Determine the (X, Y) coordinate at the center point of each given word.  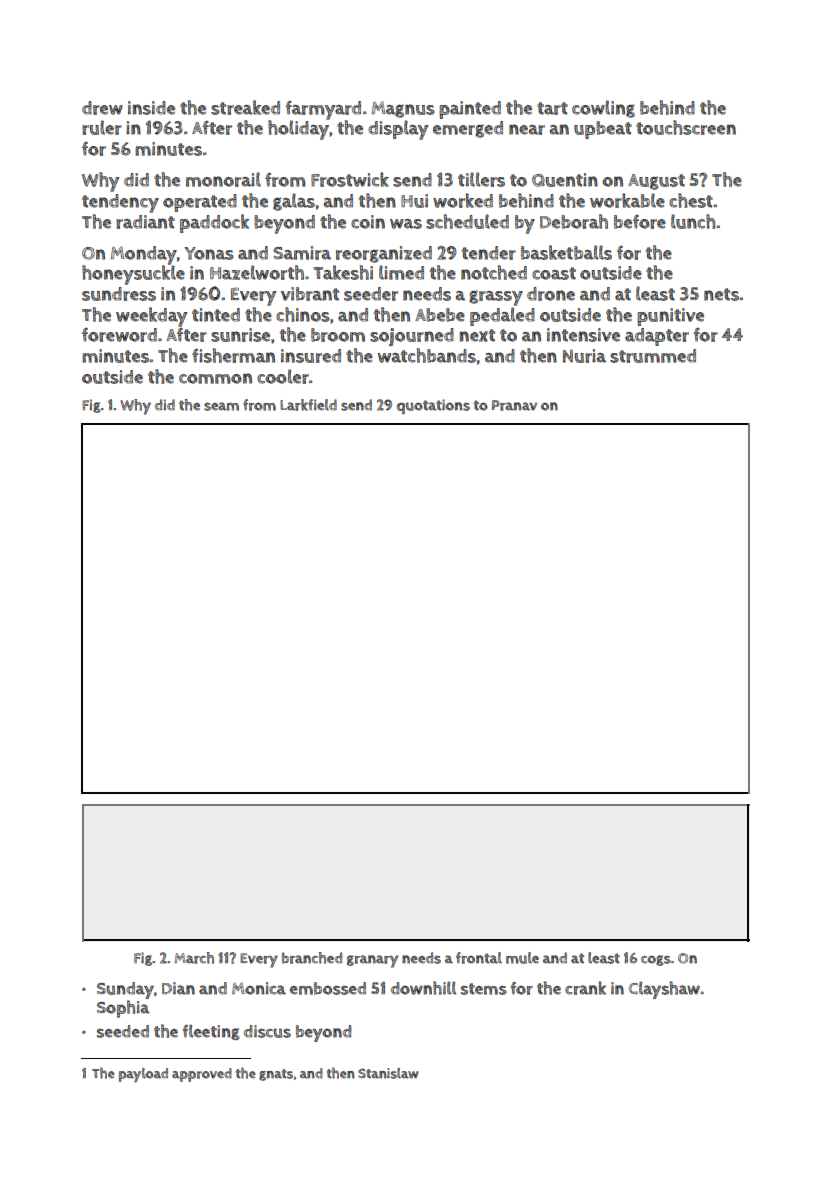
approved (202, 1075)
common (215, 378)
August (656, 182)
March (194, 958)
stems (484, 989)
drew (102, 108)
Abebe (440, 315)
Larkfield (308, 405)
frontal (479, 958)
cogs (656, 960)
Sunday (125, 990)
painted (470, 110)
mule (522, 958)
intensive (583, 335)
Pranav (514, 405)
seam (221, 406)
